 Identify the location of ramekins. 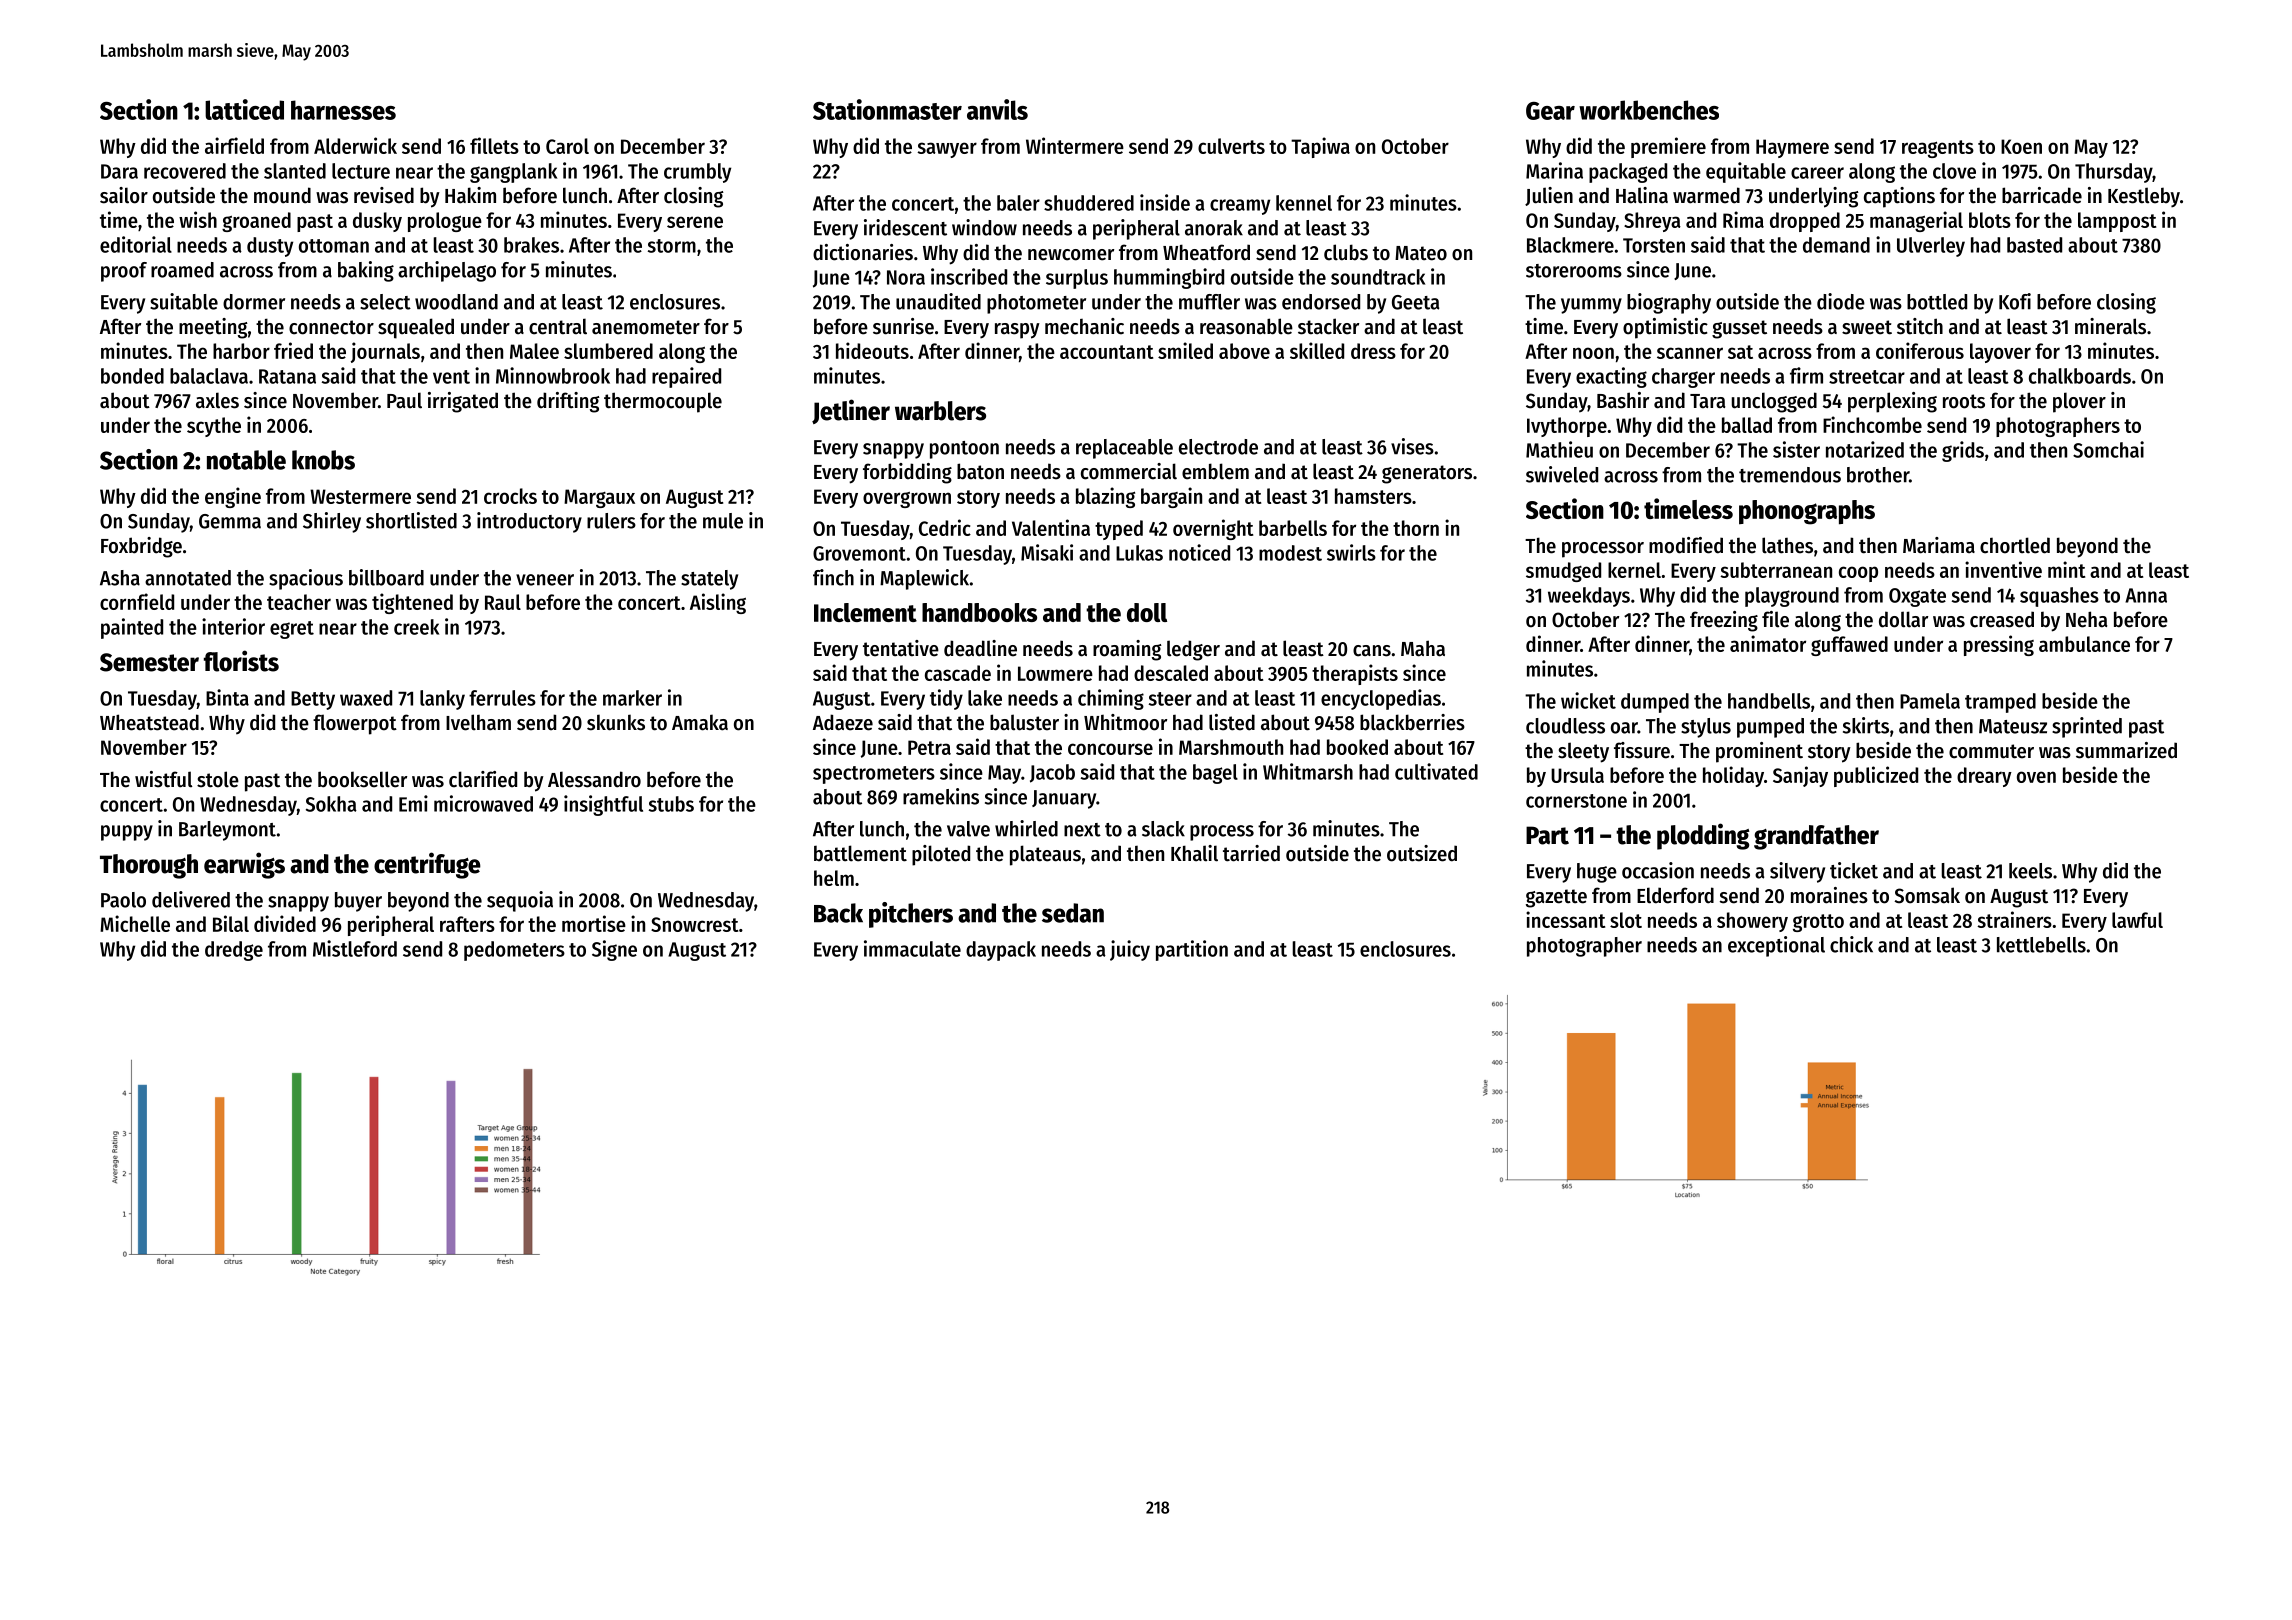
(941, 796).
